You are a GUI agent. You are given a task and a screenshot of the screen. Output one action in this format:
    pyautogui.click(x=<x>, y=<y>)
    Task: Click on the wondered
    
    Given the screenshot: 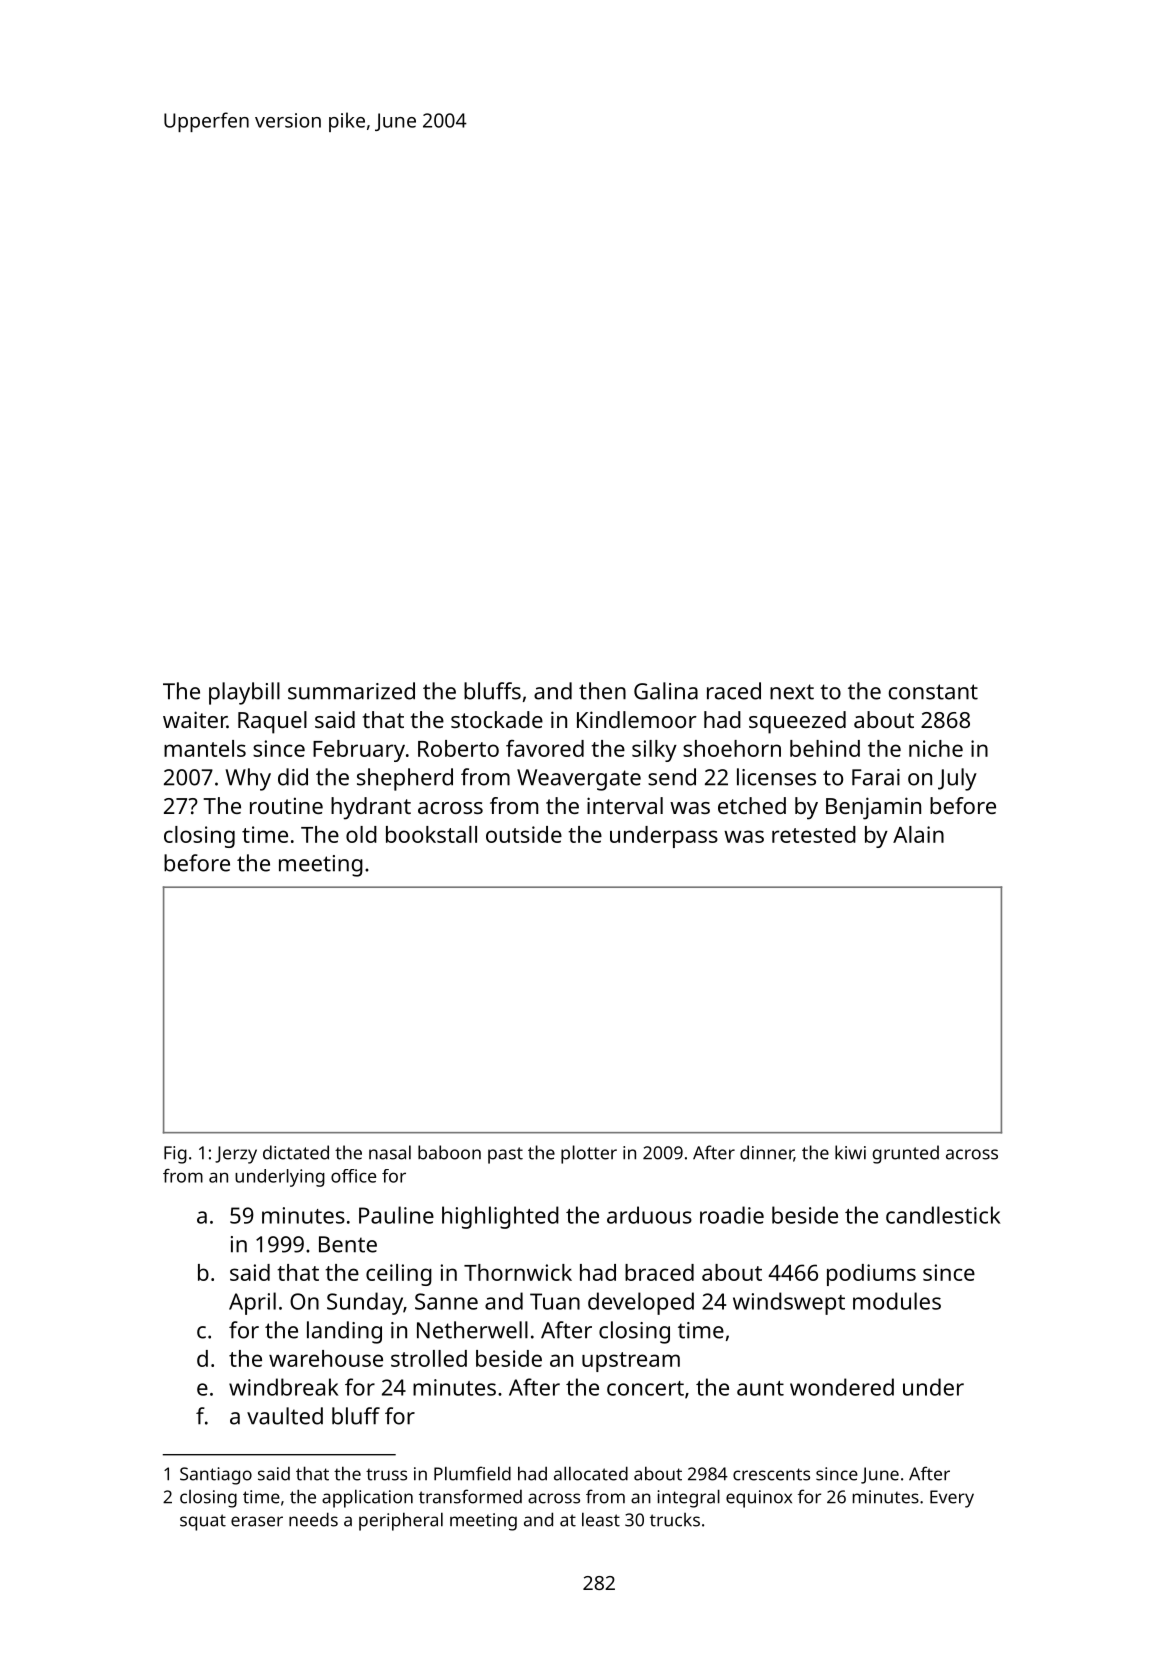 What is the action you would take?
    pyautogui.click(x=842, y=1387)
